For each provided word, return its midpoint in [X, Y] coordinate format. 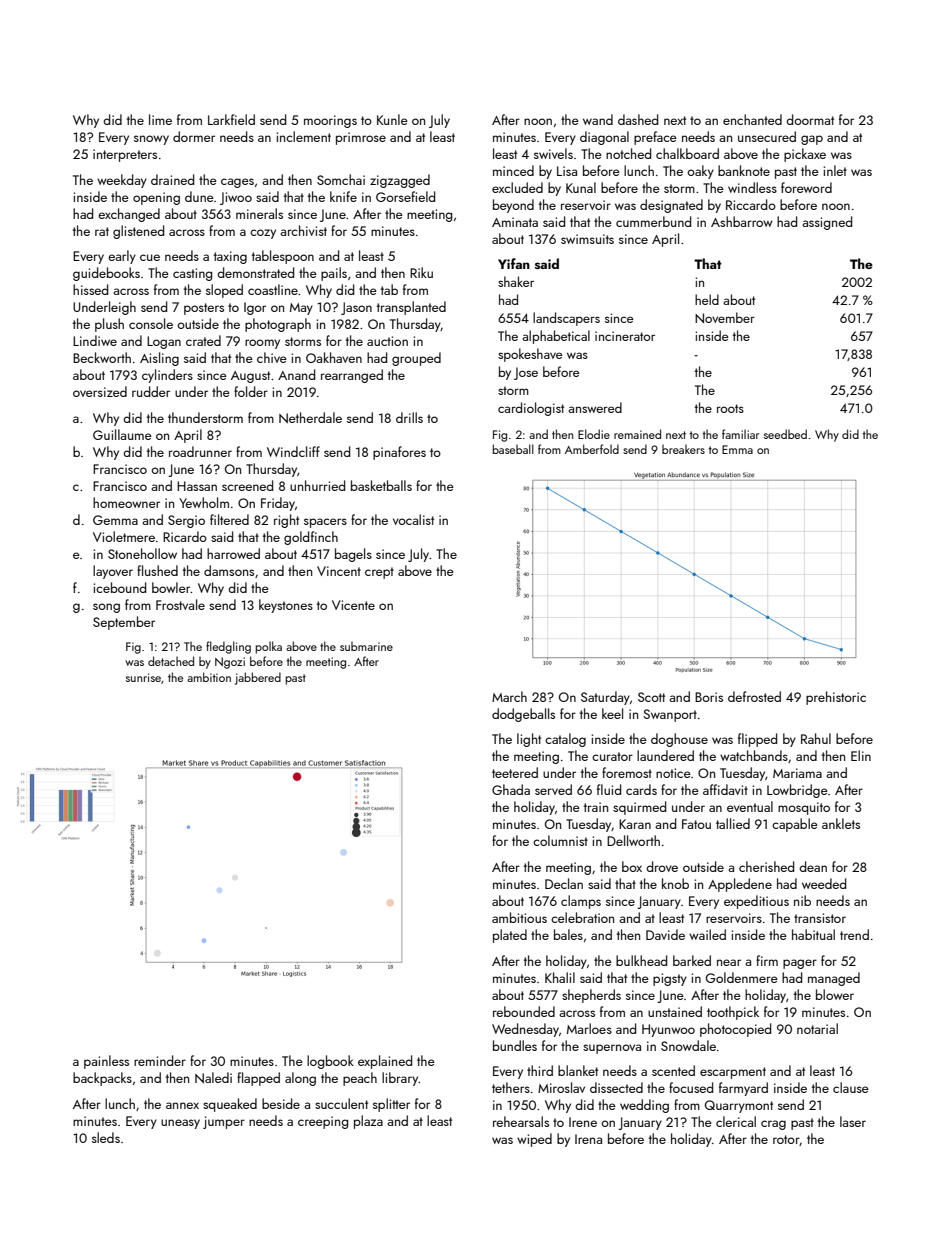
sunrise [143, 677]
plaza [368, 1122]
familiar [740, 434]
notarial [817, 1028]
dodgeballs [523, 715]
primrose [361, 138]
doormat [810, 119]
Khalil [560, 977]
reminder [160, 1060]
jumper [224, 1122]
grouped [416, 359]
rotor [786, 1140]
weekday [122, 181]
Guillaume [122, 434]
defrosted [754, 696]
